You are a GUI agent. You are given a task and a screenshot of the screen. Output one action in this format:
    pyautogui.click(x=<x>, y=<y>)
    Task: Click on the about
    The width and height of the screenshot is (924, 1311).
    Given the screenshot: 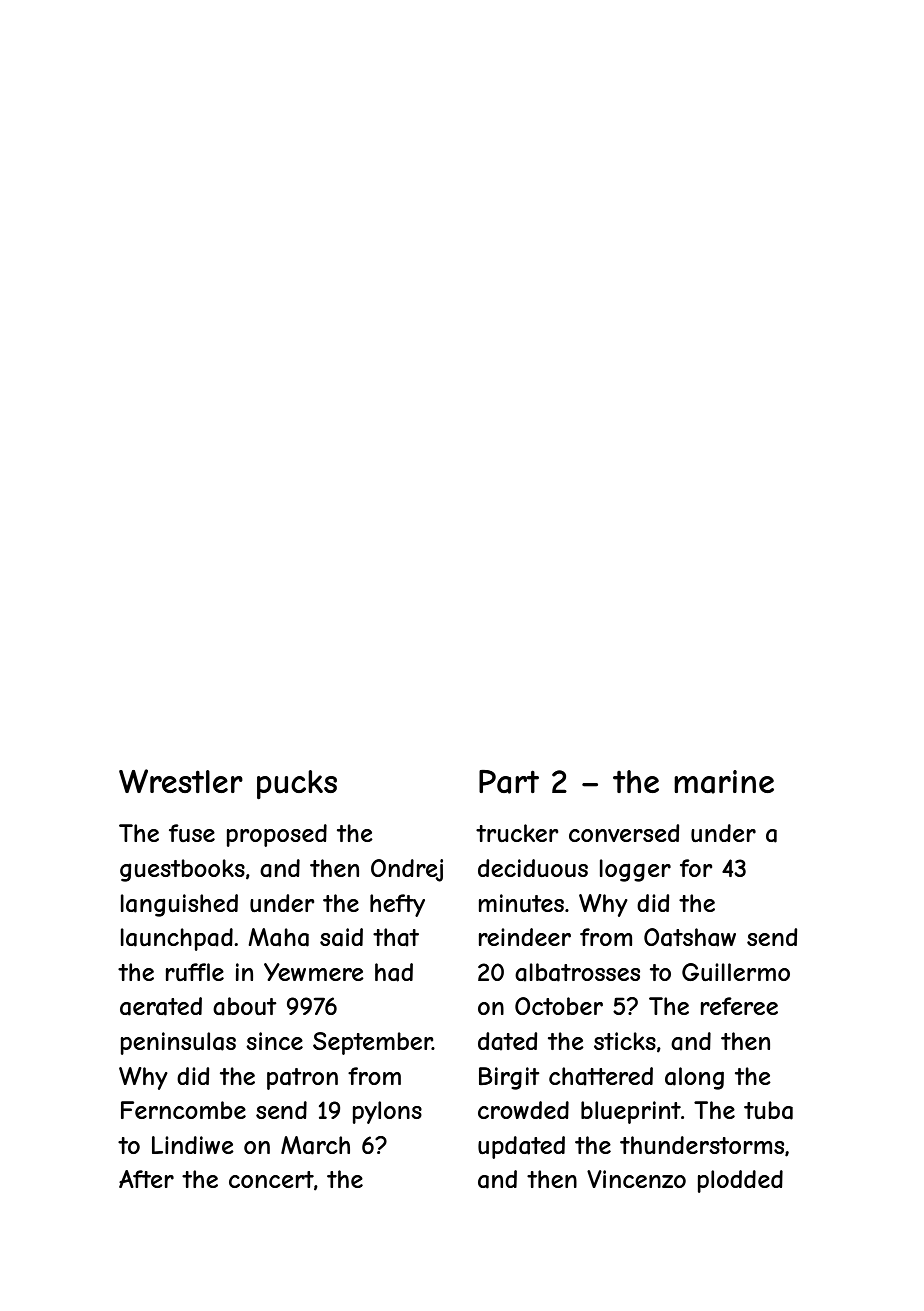 What is the action you would take?
    pyautogui.click(x=245, y=1006)
